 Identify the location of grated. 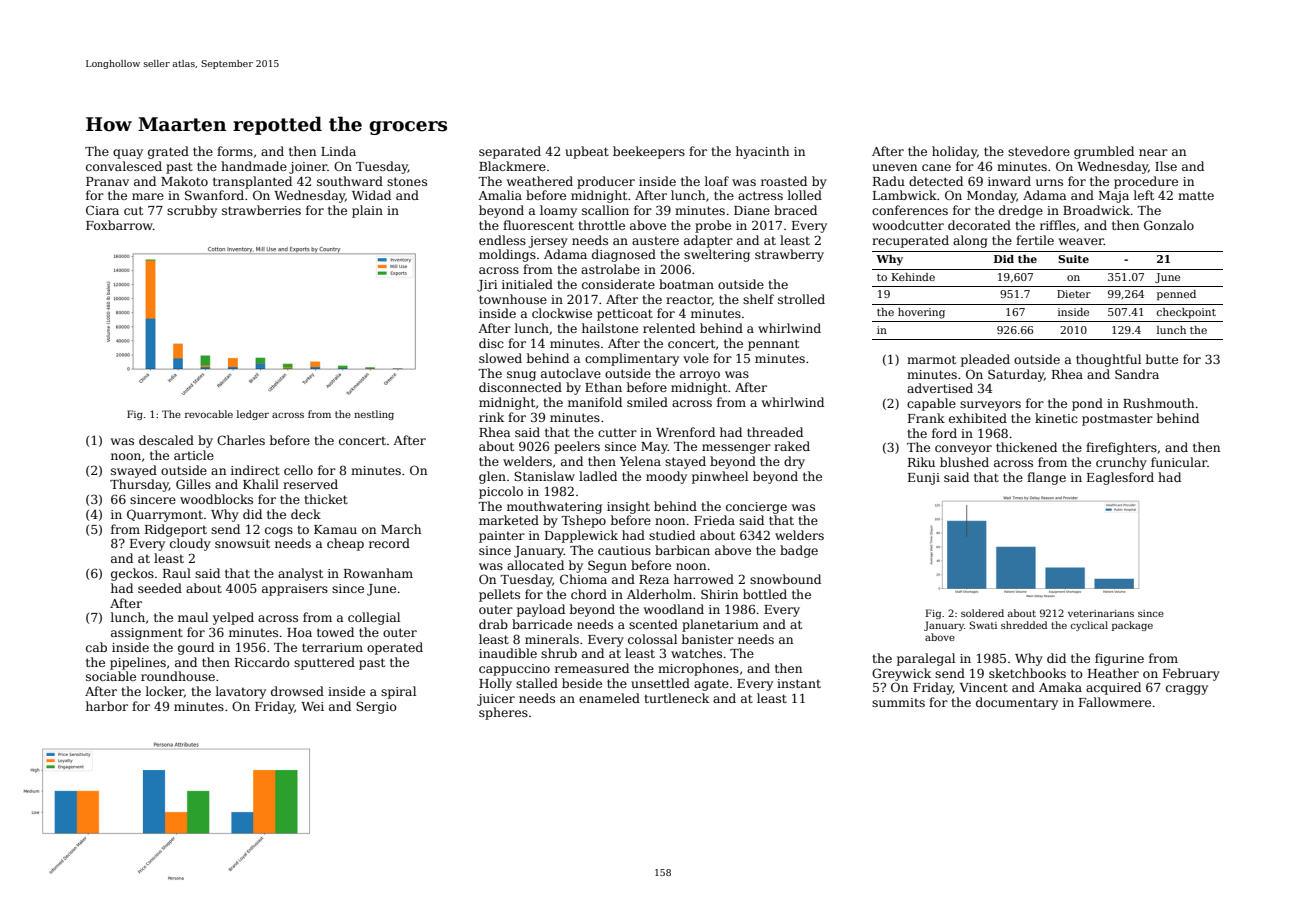
(168, 152).
